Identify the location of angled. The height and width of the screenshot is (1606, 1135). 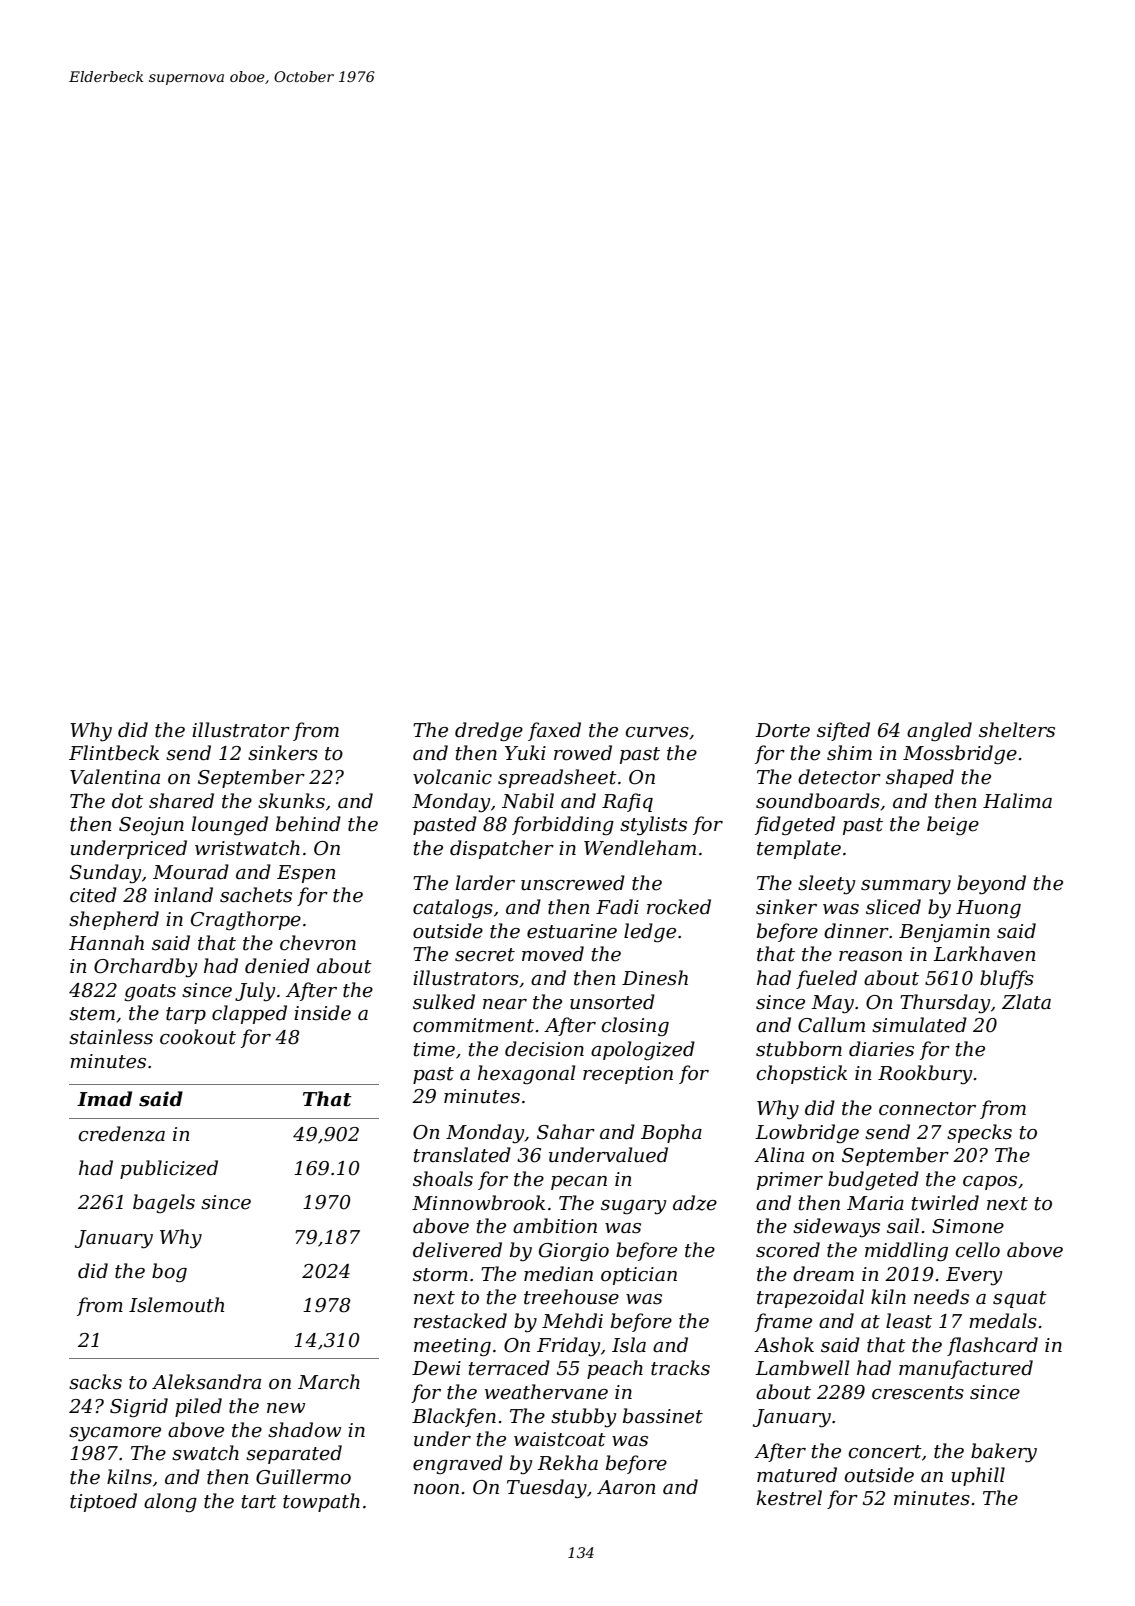
(939, 731).
